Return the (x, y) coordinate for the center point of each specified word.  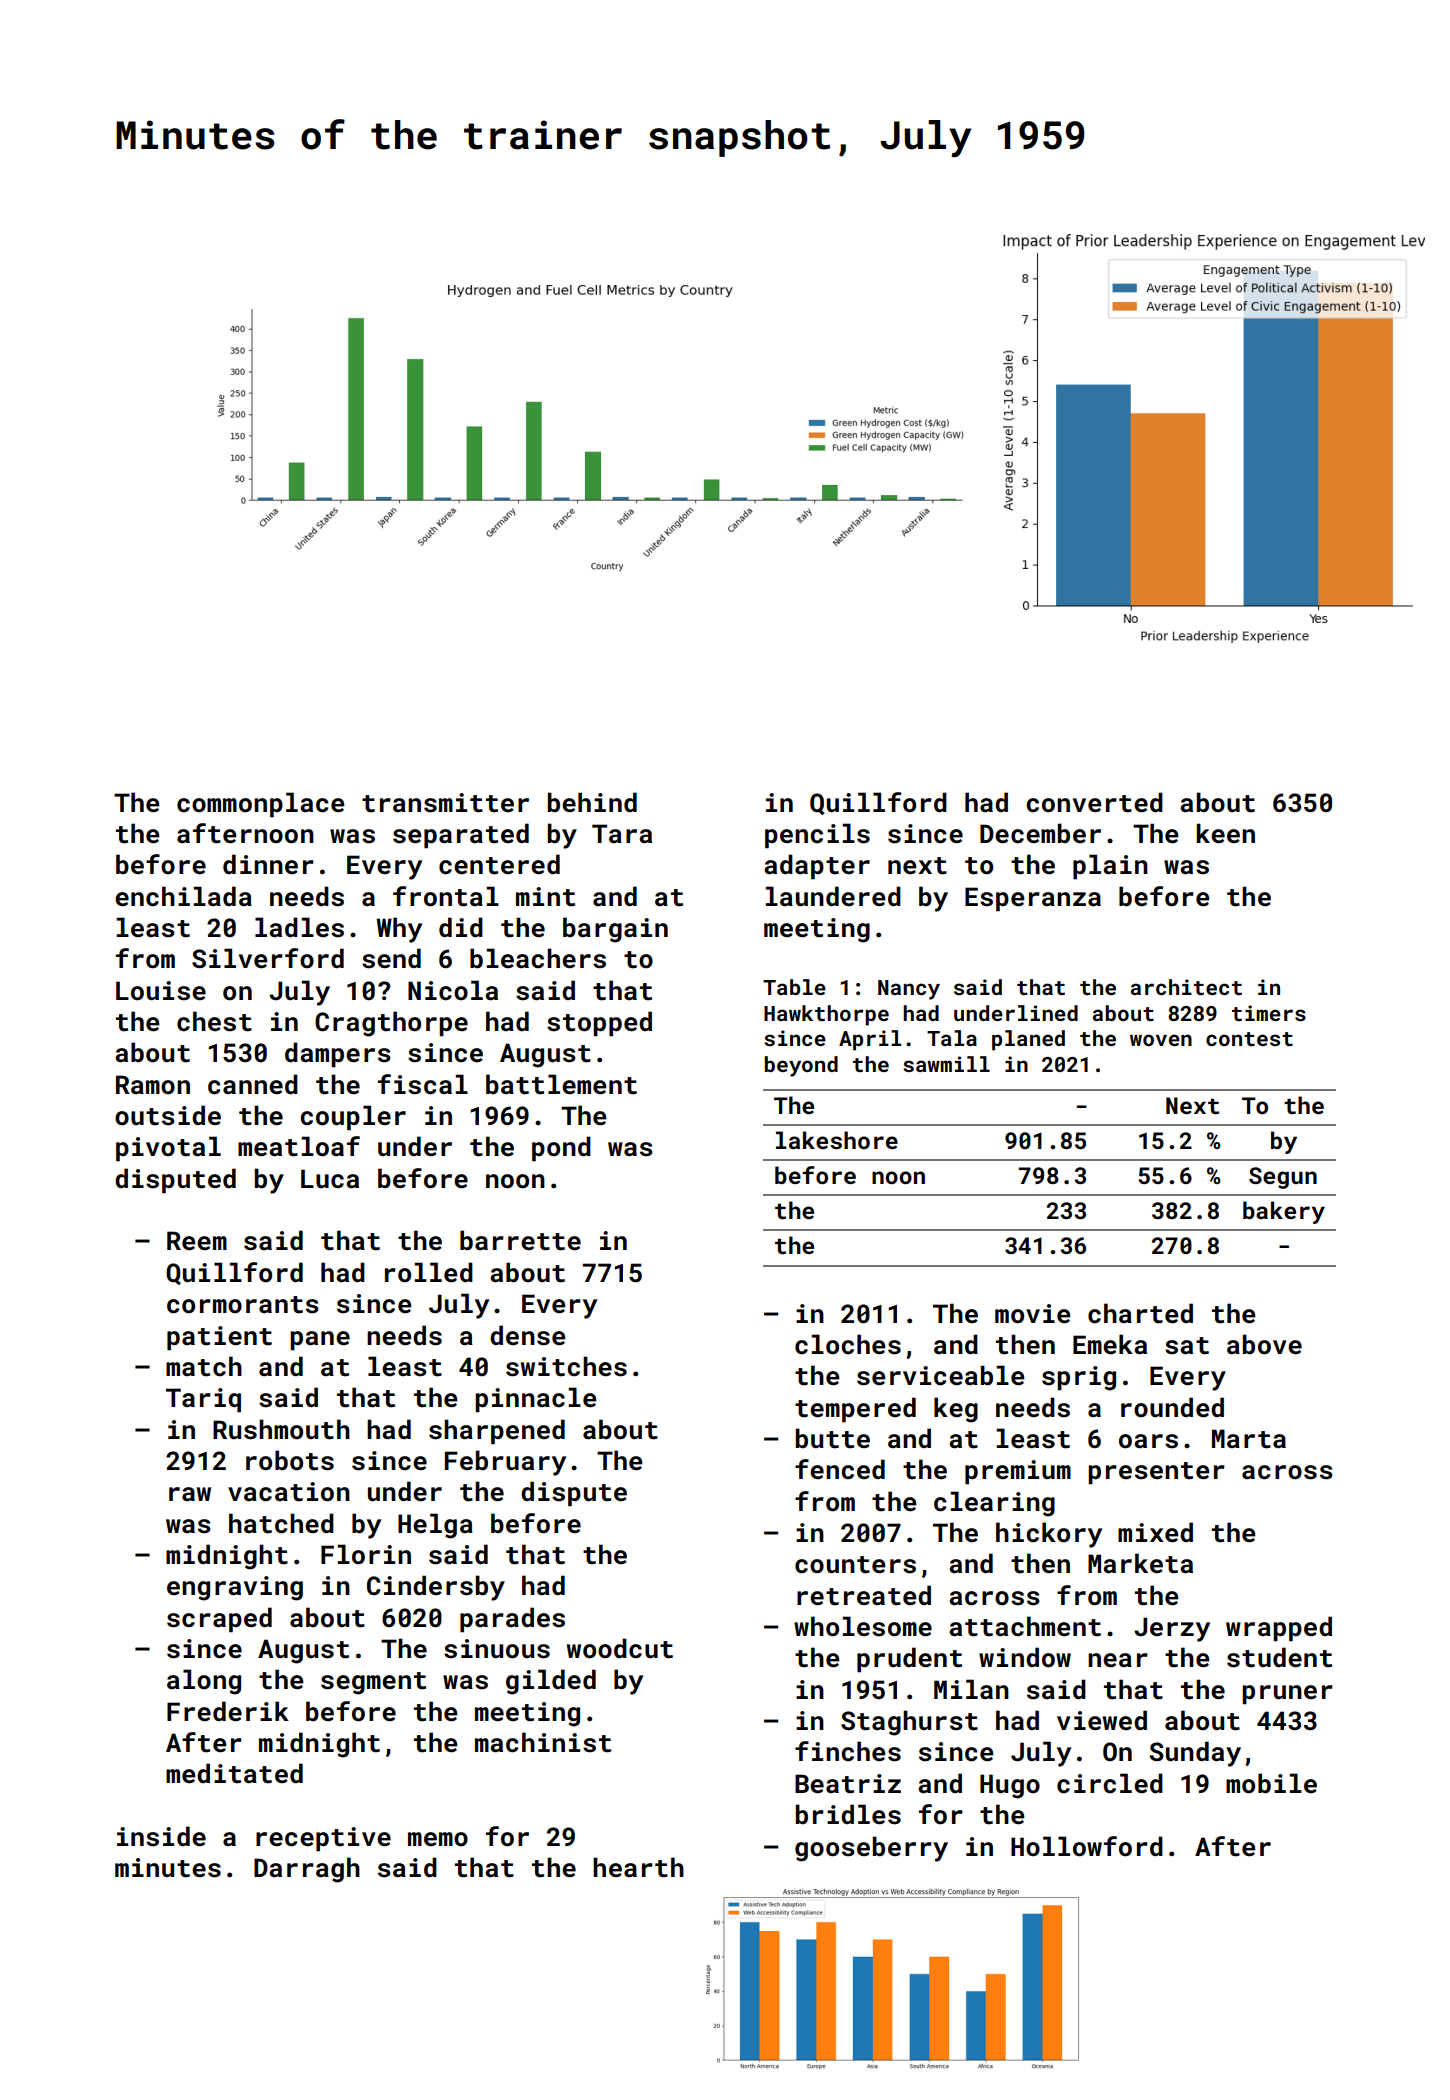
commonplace (260, 804)
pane (320, 1340)
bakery (1284, 1212)
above (1264, 1344)
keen (1225, 833)
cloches (848, 1344)
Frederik (228, 1711)
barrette (520, 1240)
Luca (330, 1179)
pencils (817, 835)
